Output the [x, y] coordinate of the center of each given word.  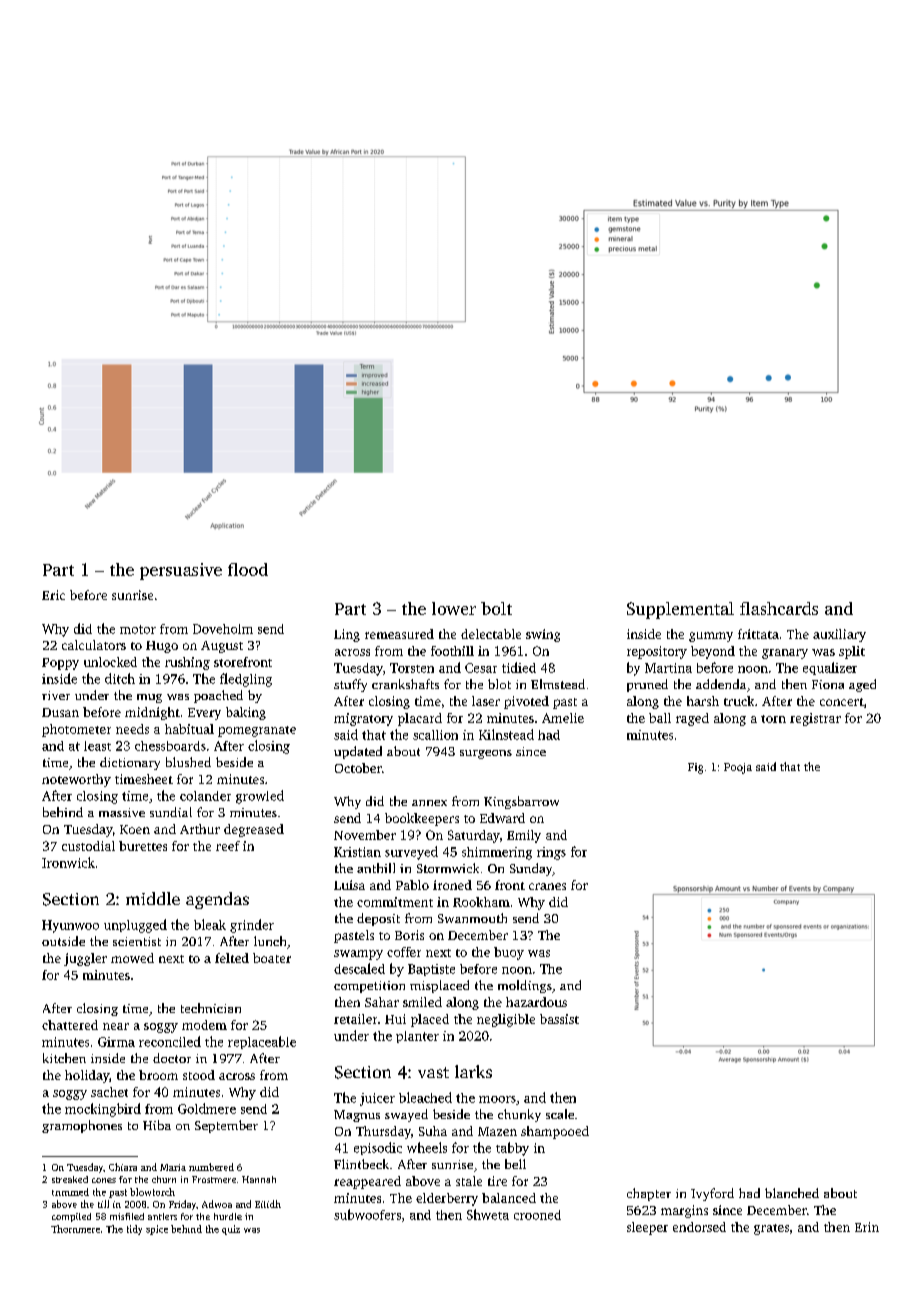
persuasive [181, 571]
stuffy [350, 685]
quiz [231, 1230]
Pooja [738, 768]
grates [771, 1229]
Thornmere [75, 1229]
